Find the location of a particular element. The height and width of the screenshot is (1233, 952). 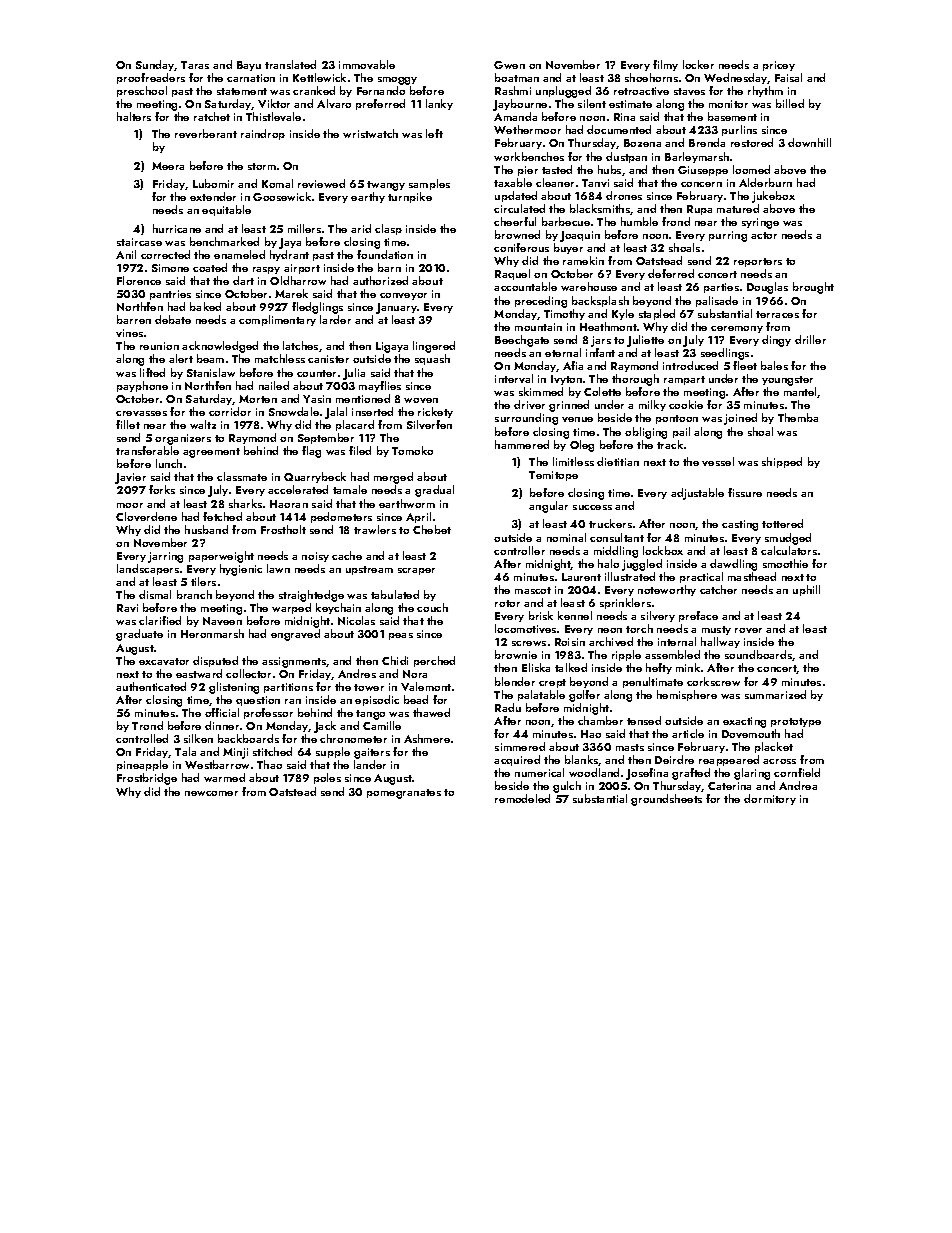

jukebox is located at coordinates (773, 197).
